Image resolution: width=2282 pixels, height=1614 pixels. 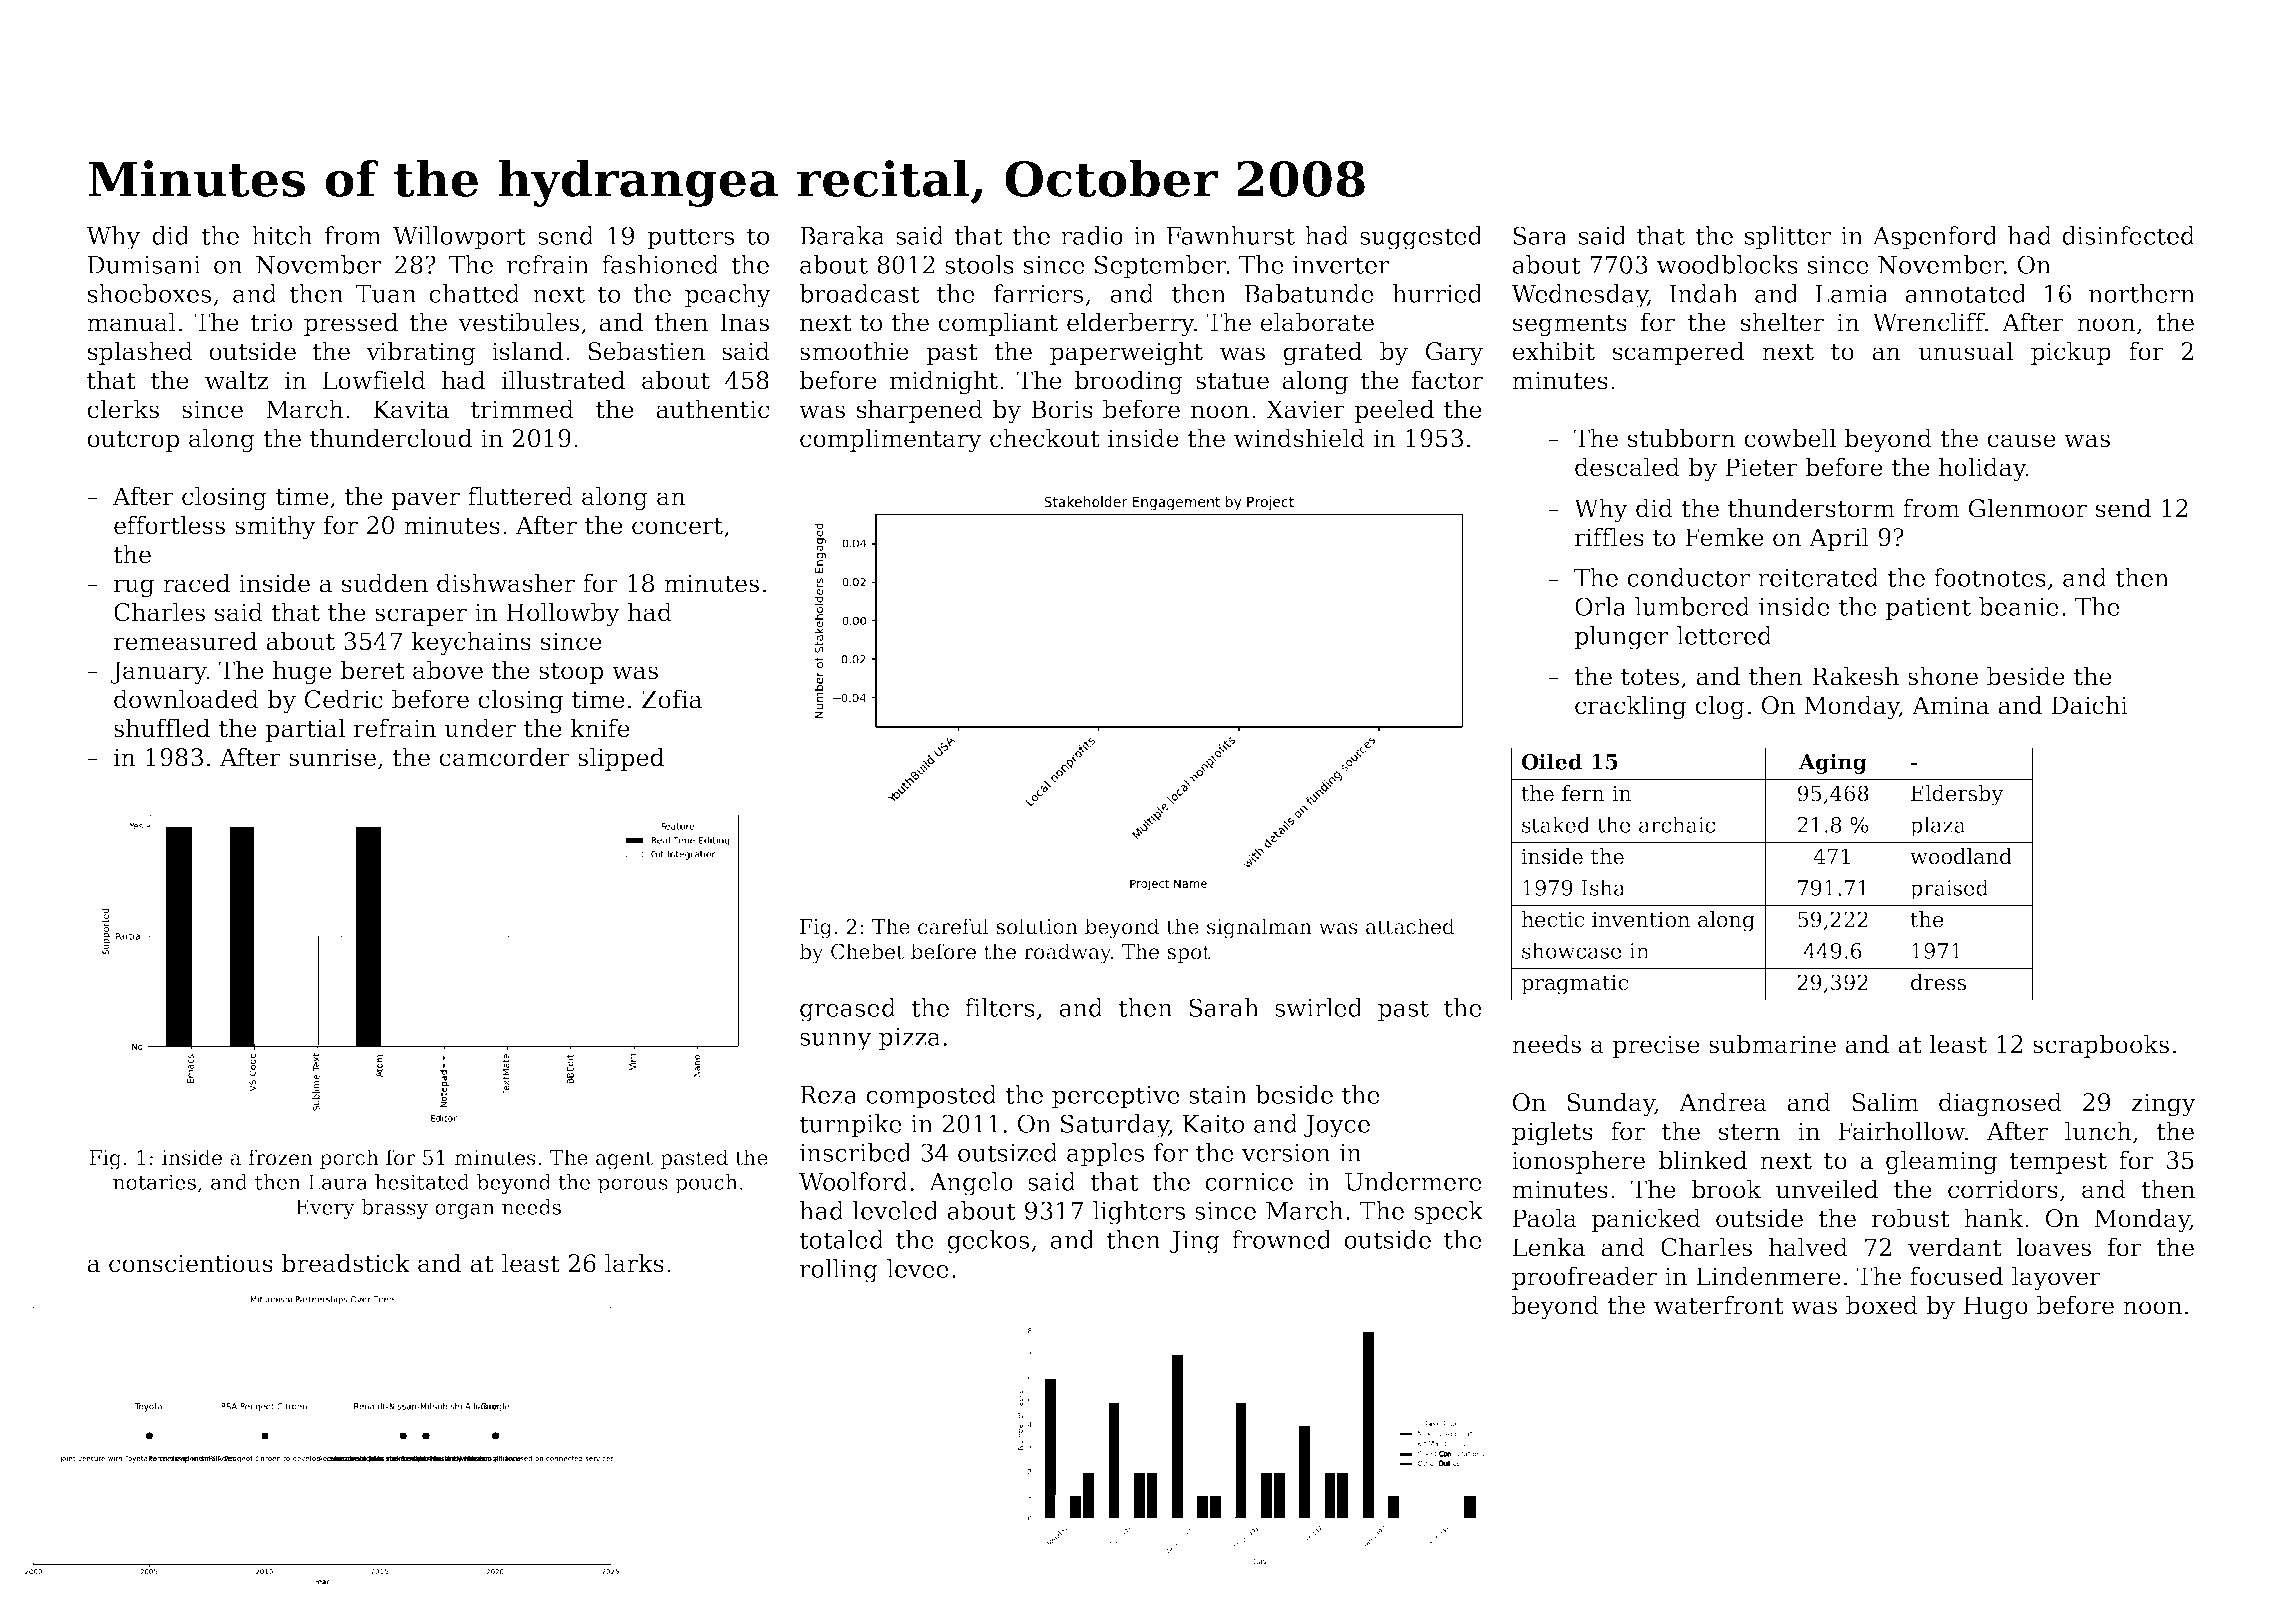 What do you see at coordinates (280, 1157) in the screenshot?
I see `frozen` at bounding box center [280, 1157].
